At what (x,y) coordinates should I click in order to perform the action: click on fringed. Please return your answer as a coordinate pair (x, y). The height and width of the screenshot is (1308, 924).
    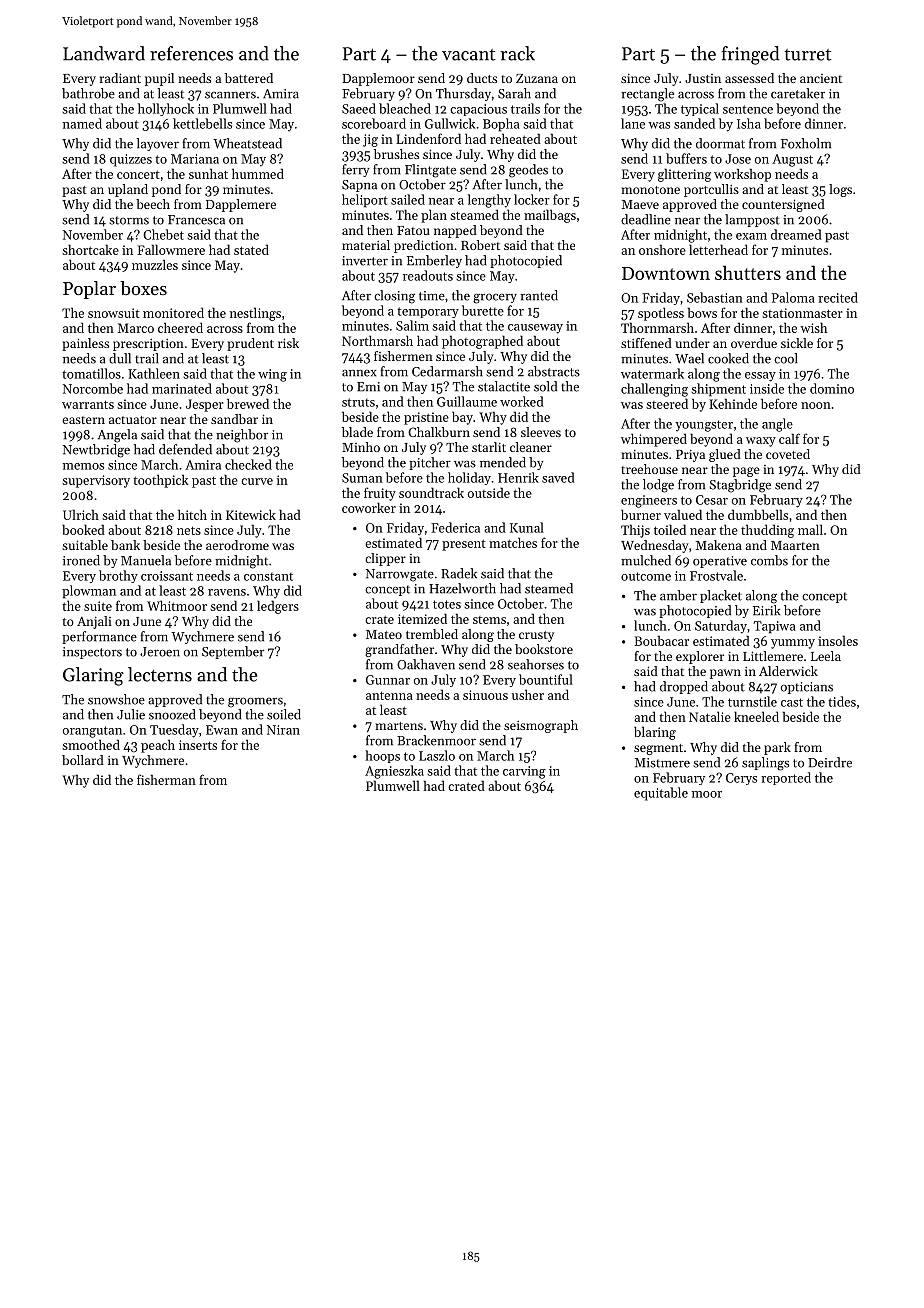
    Looking at the image, I should click on (750, 55).
